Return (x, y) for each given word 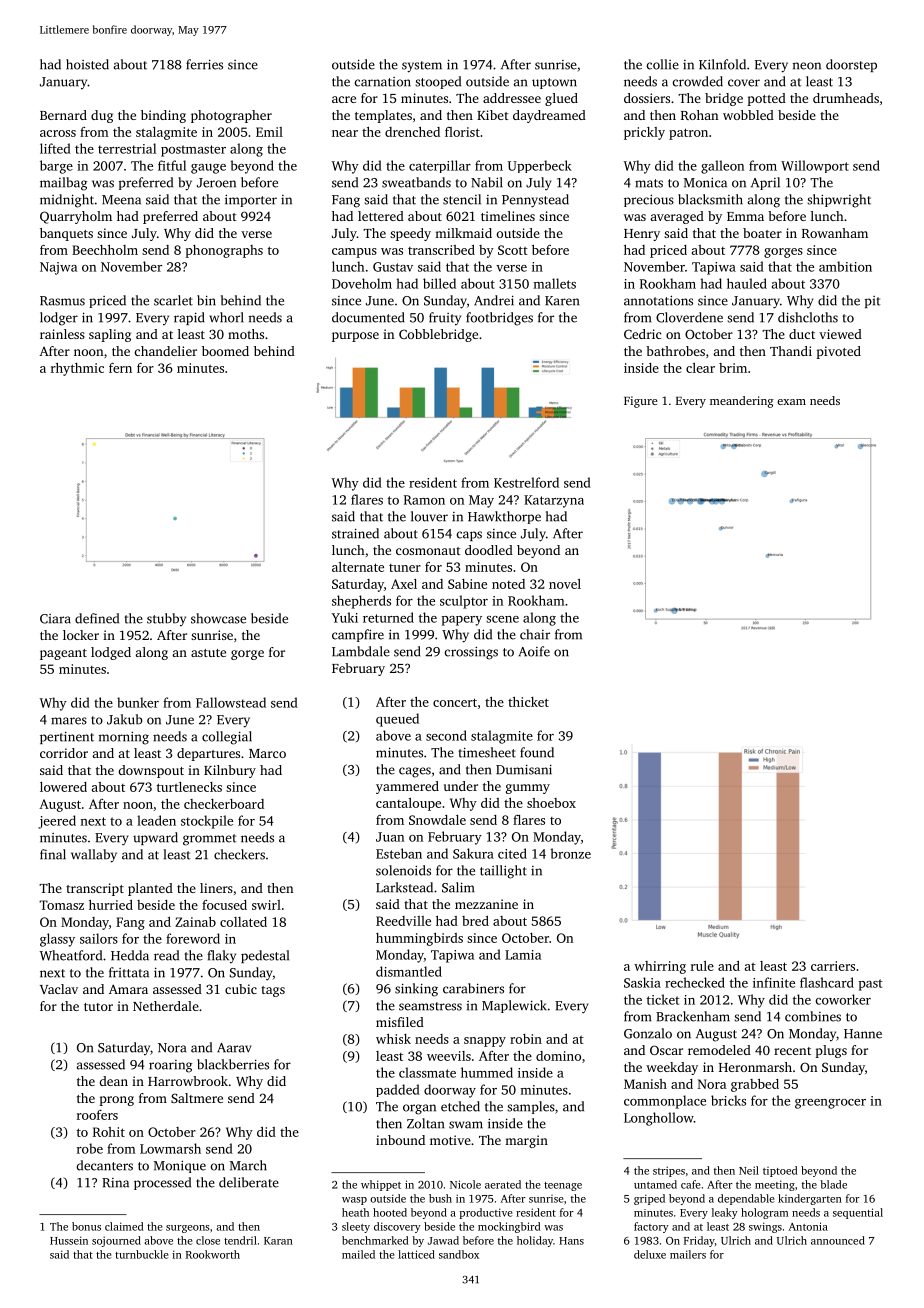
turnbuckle (142, 1254)
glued (561, 99)
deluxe (650, 1254)
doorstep (851, 65)
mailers (688, 1254)
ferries (204, 64)
